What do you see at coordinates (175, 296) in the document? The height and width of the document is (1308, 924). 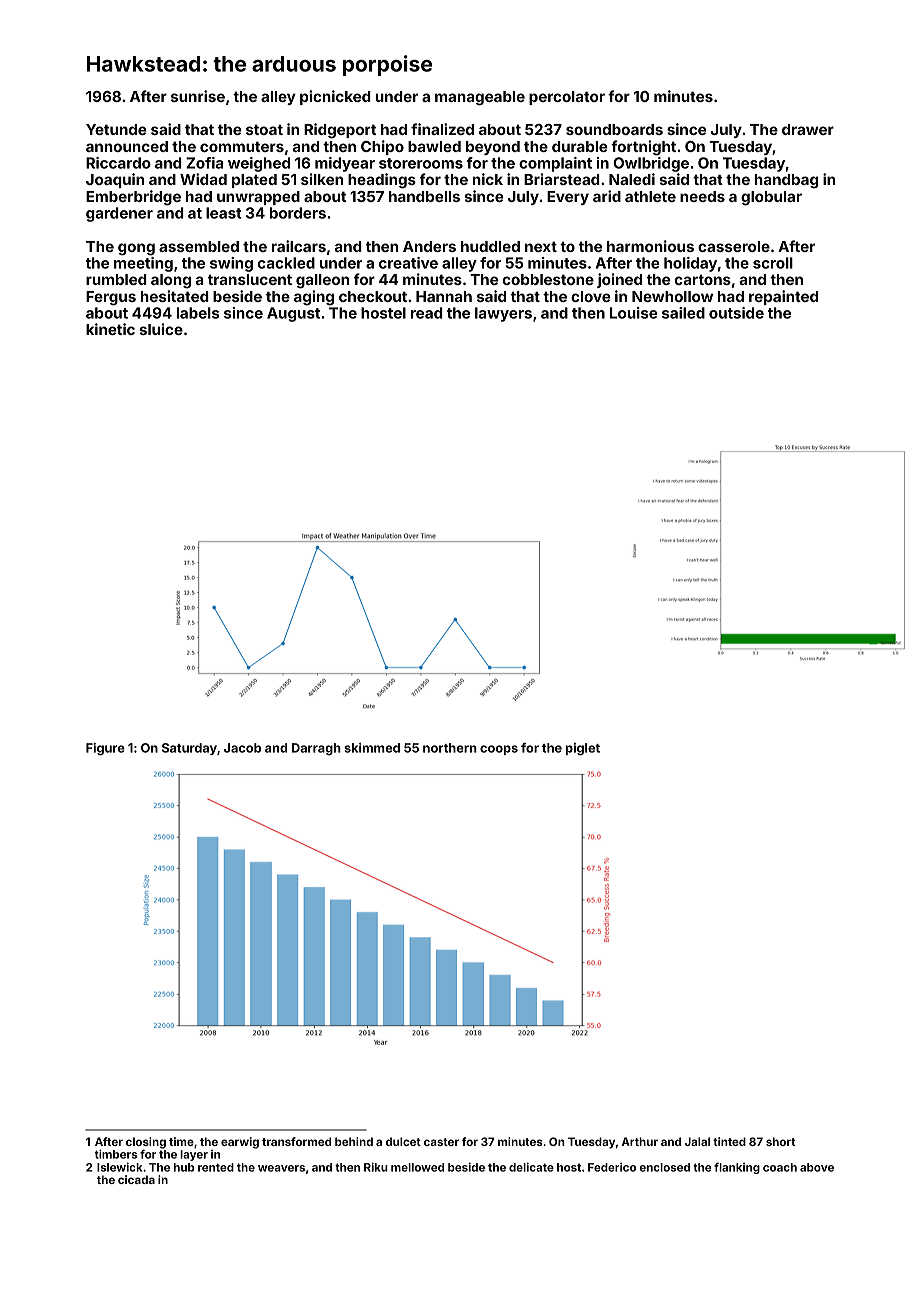 I see `hesitated` at bounding box center [175, 296].
